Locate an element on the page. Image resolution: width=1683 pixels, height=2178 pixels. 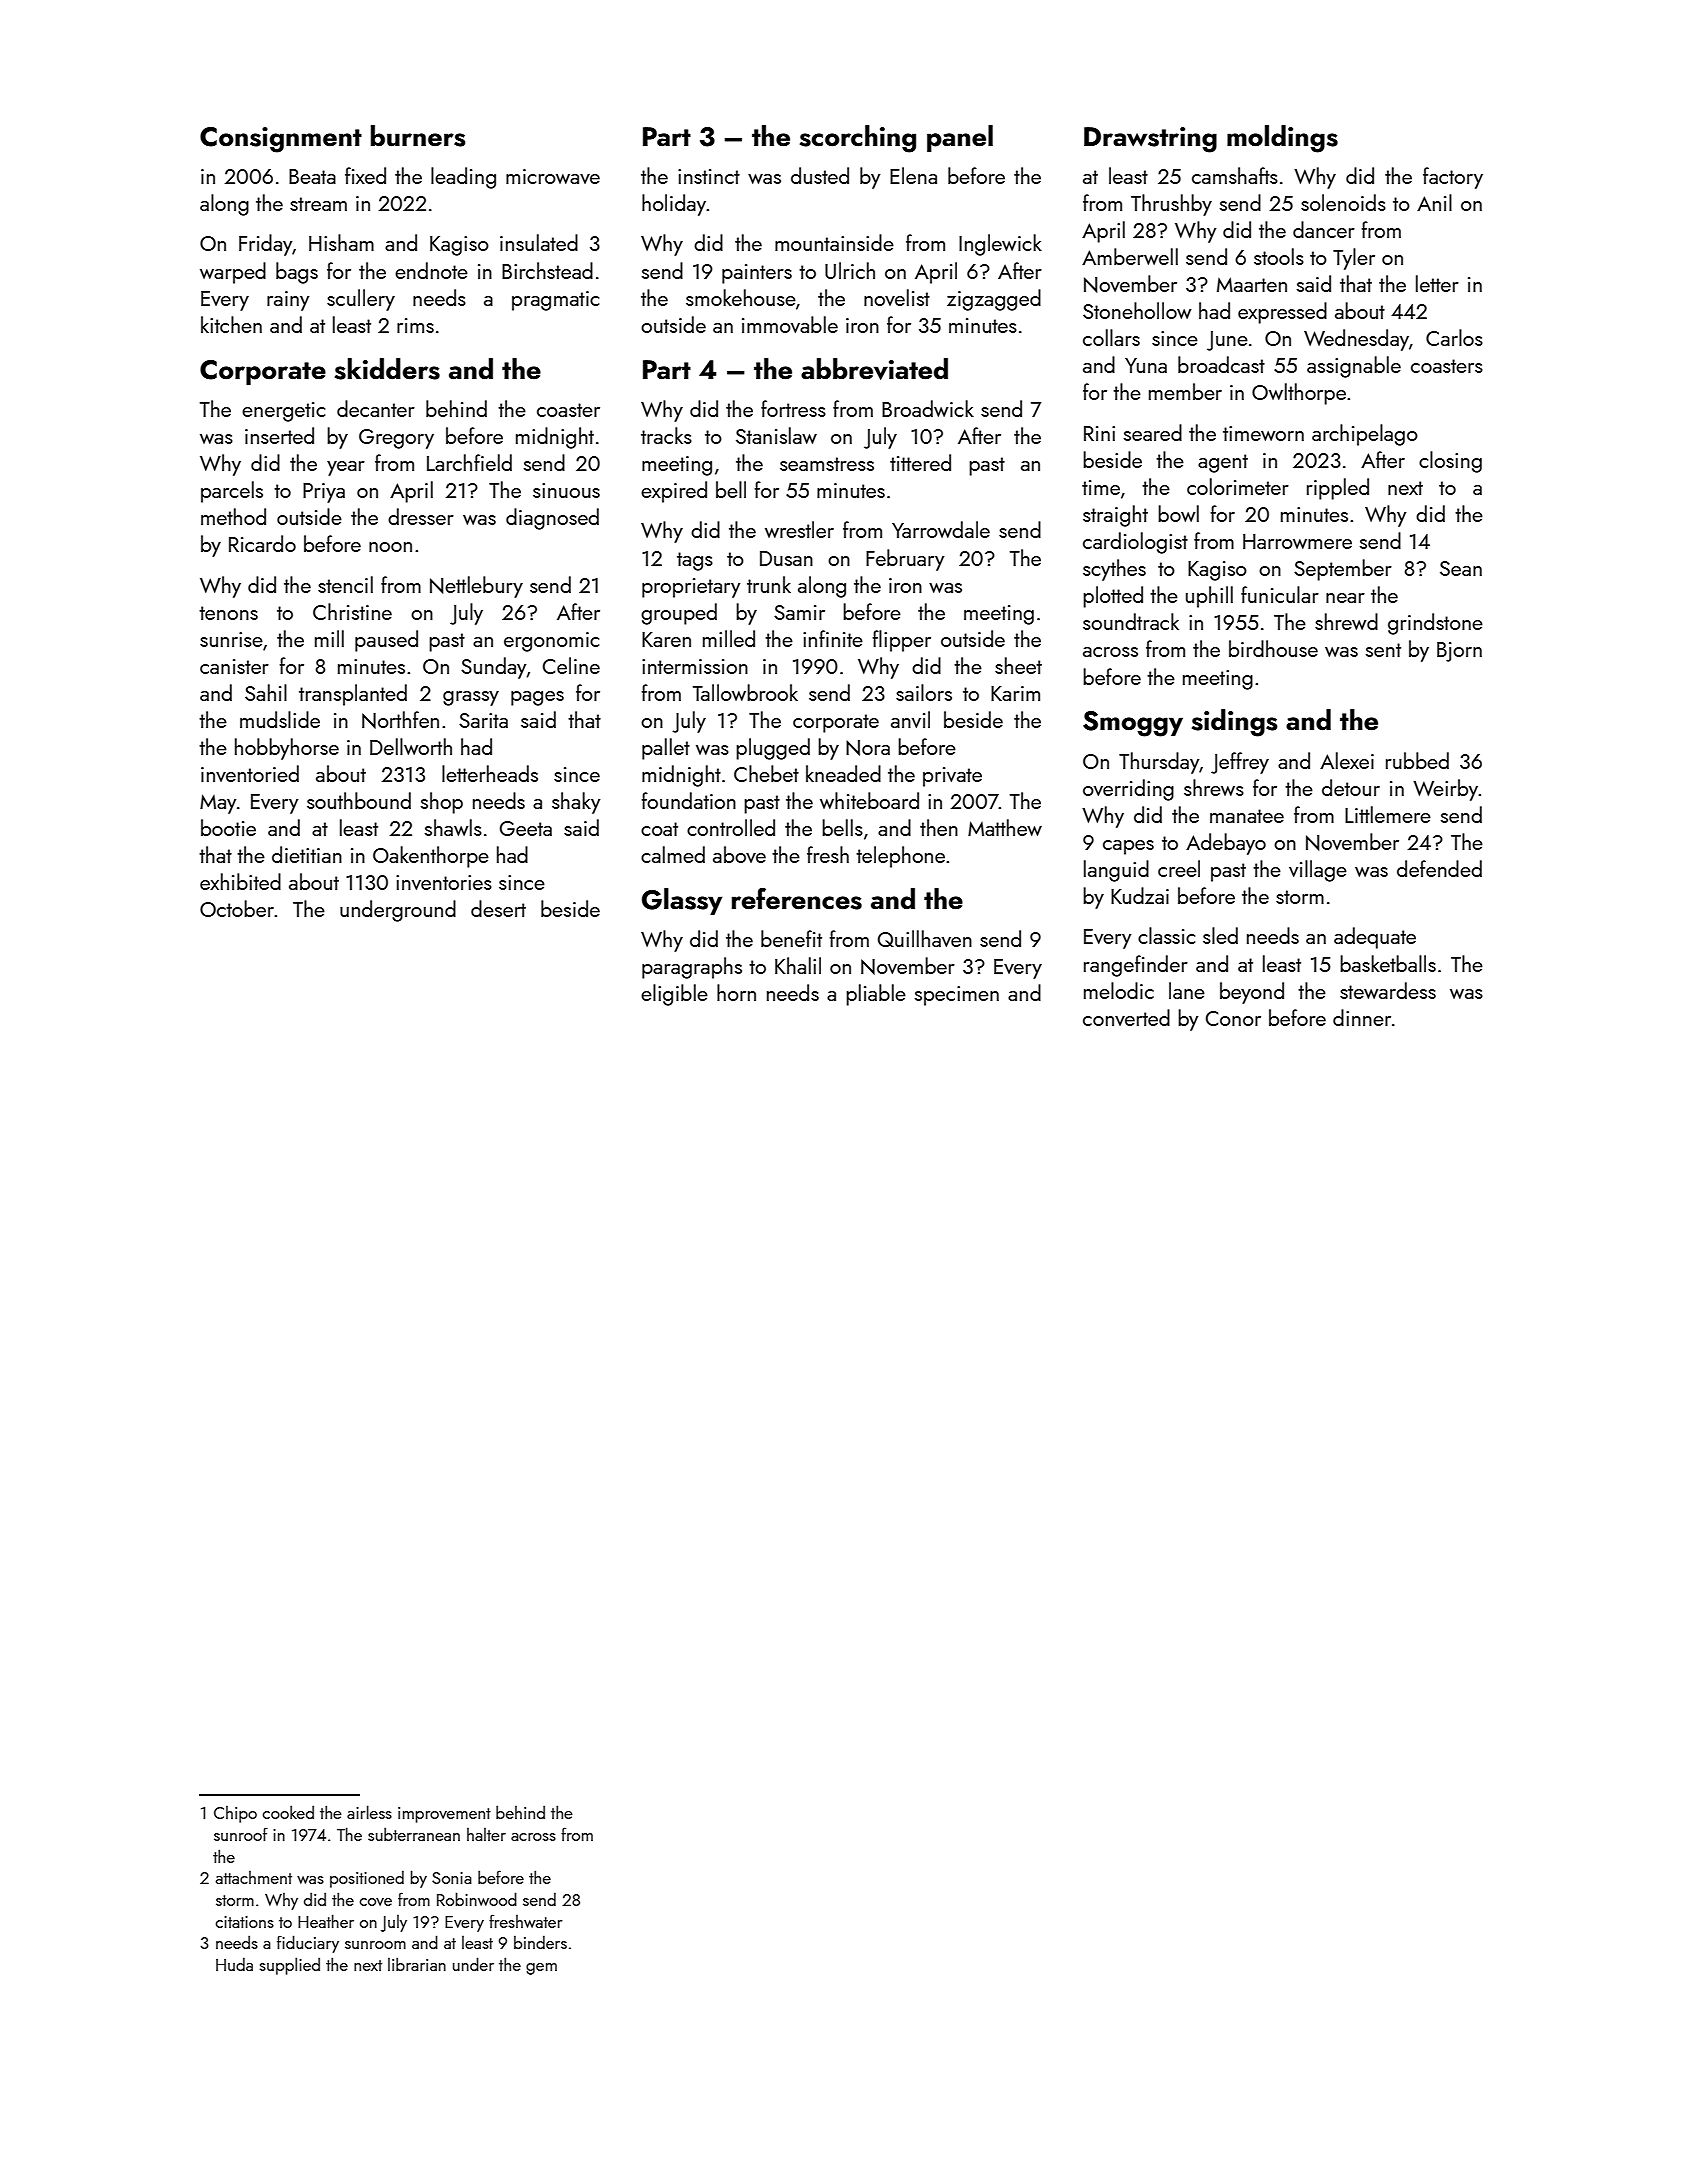
infinite is located at coordinates (833, 638).
